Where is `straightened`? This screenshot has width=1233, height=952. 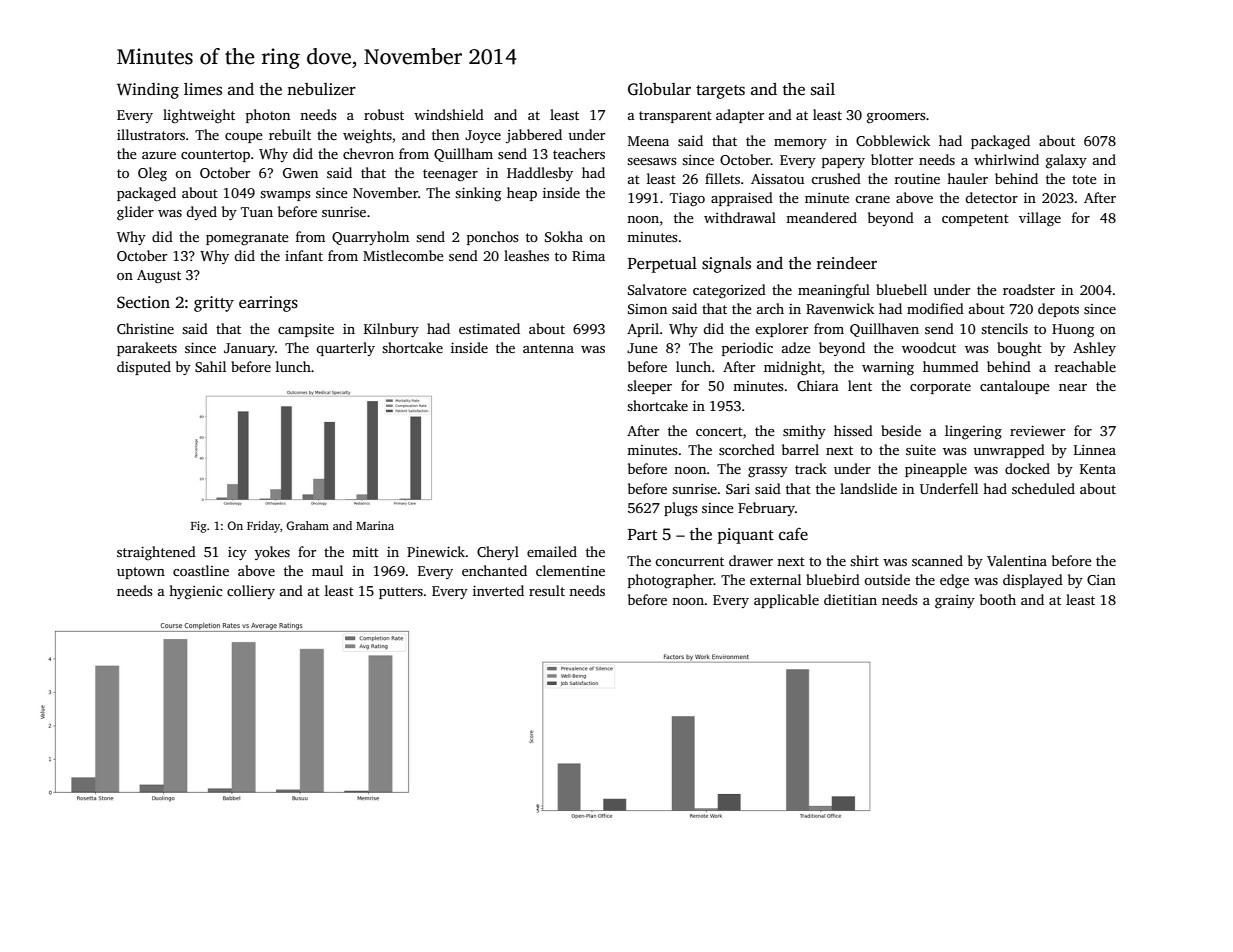
straightened is located at coordinates (156, 553).
